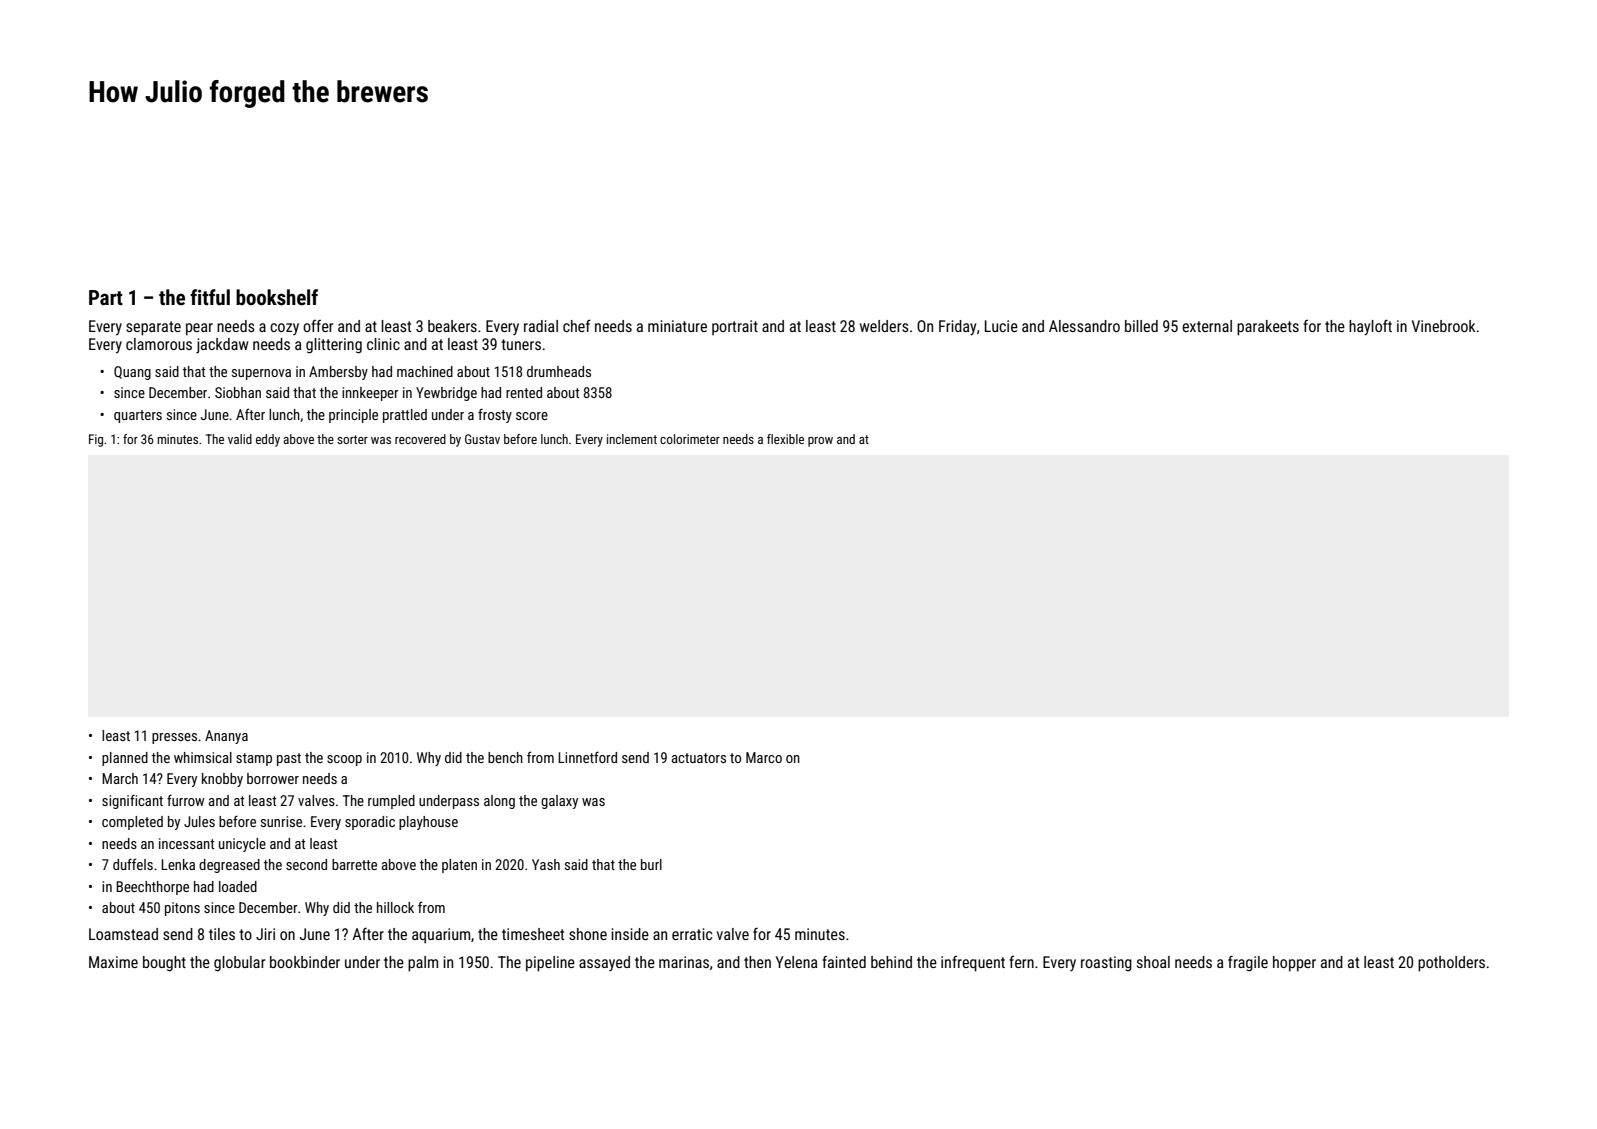  Describe the element at coordinates (884, 326) in the image. I see `welders` at that location.
